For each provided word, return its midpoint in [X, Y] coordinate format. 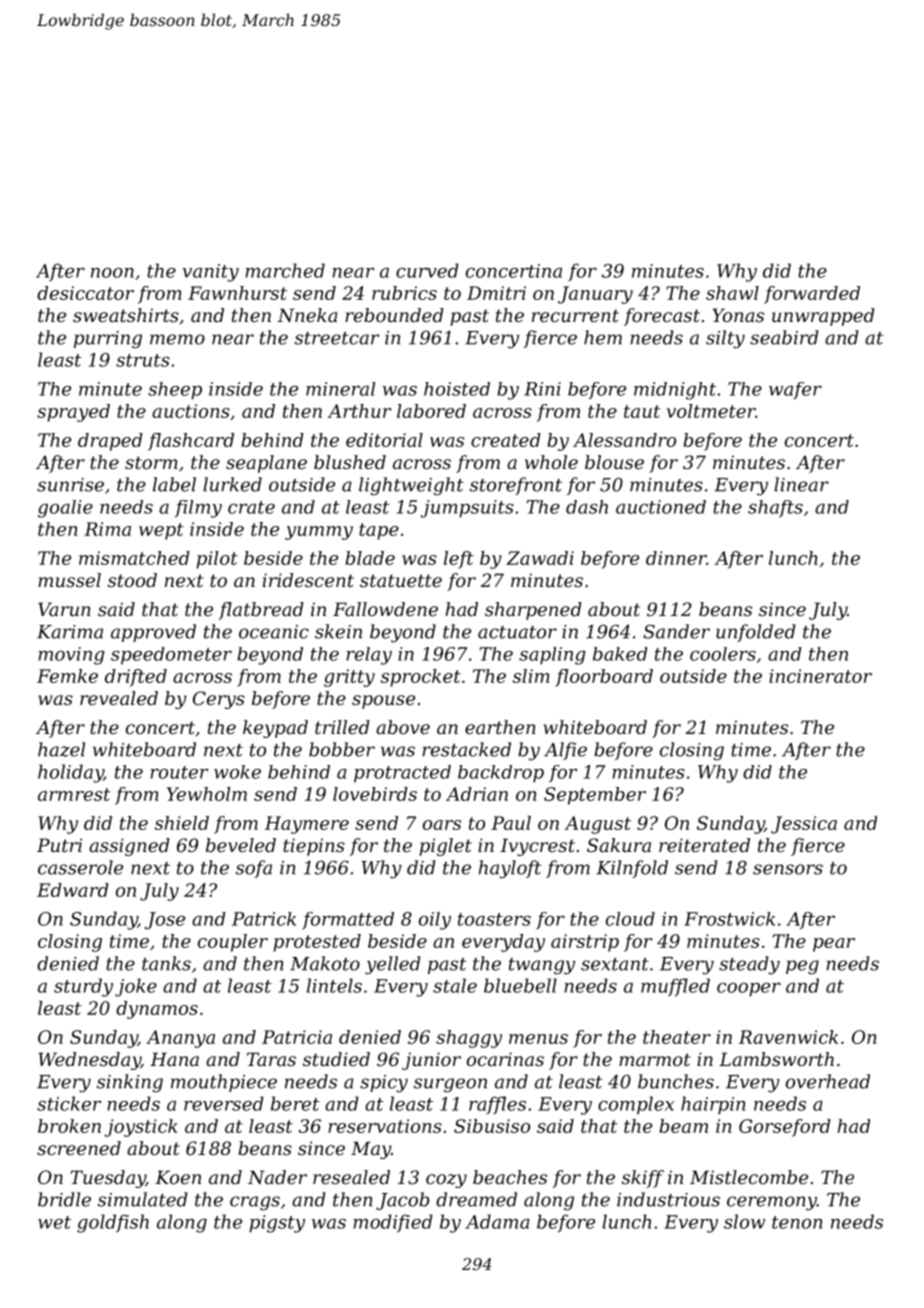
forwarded [812, 295]
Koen [178, 1177]
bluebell [520, 985]
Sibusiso [492, 1126]
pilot [217, 560]
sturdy [83, 987]
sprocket [421, 678]
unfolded [755, 633]
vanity [211, 273]
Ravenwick [788, 1037]
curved [427, 270]
